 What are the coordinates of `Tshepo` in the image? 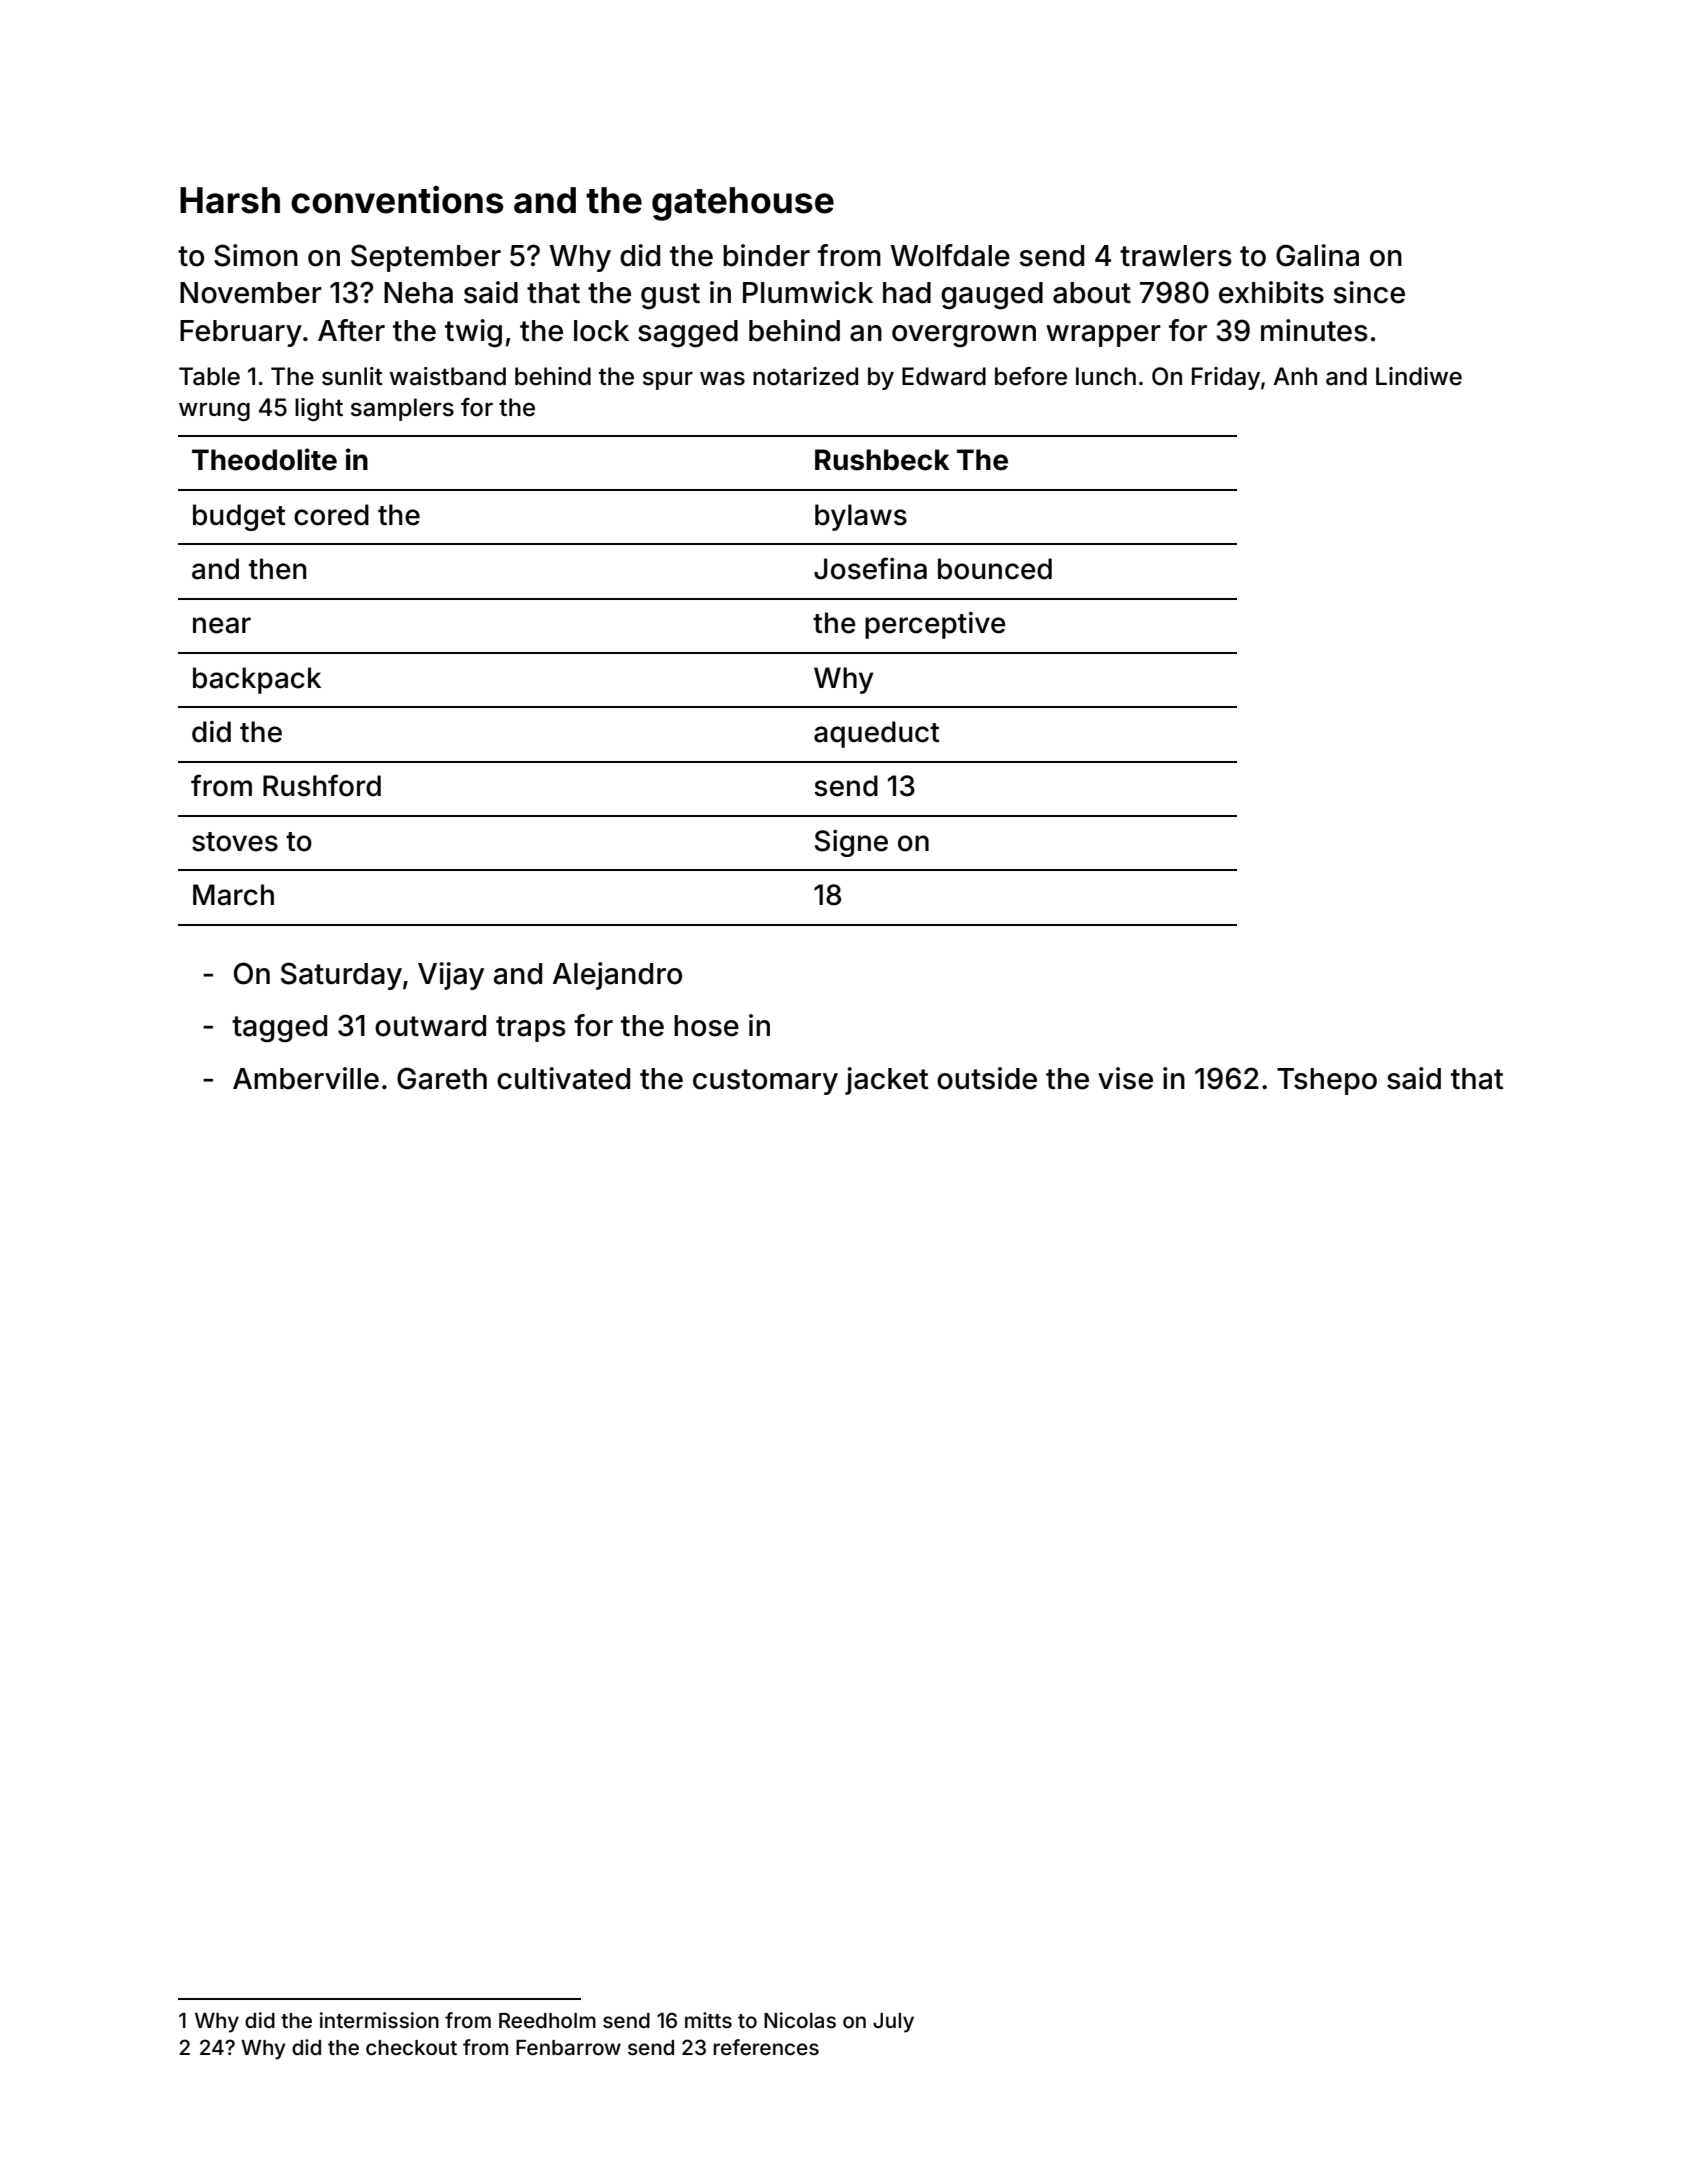 It's located at (1327, 1081).
